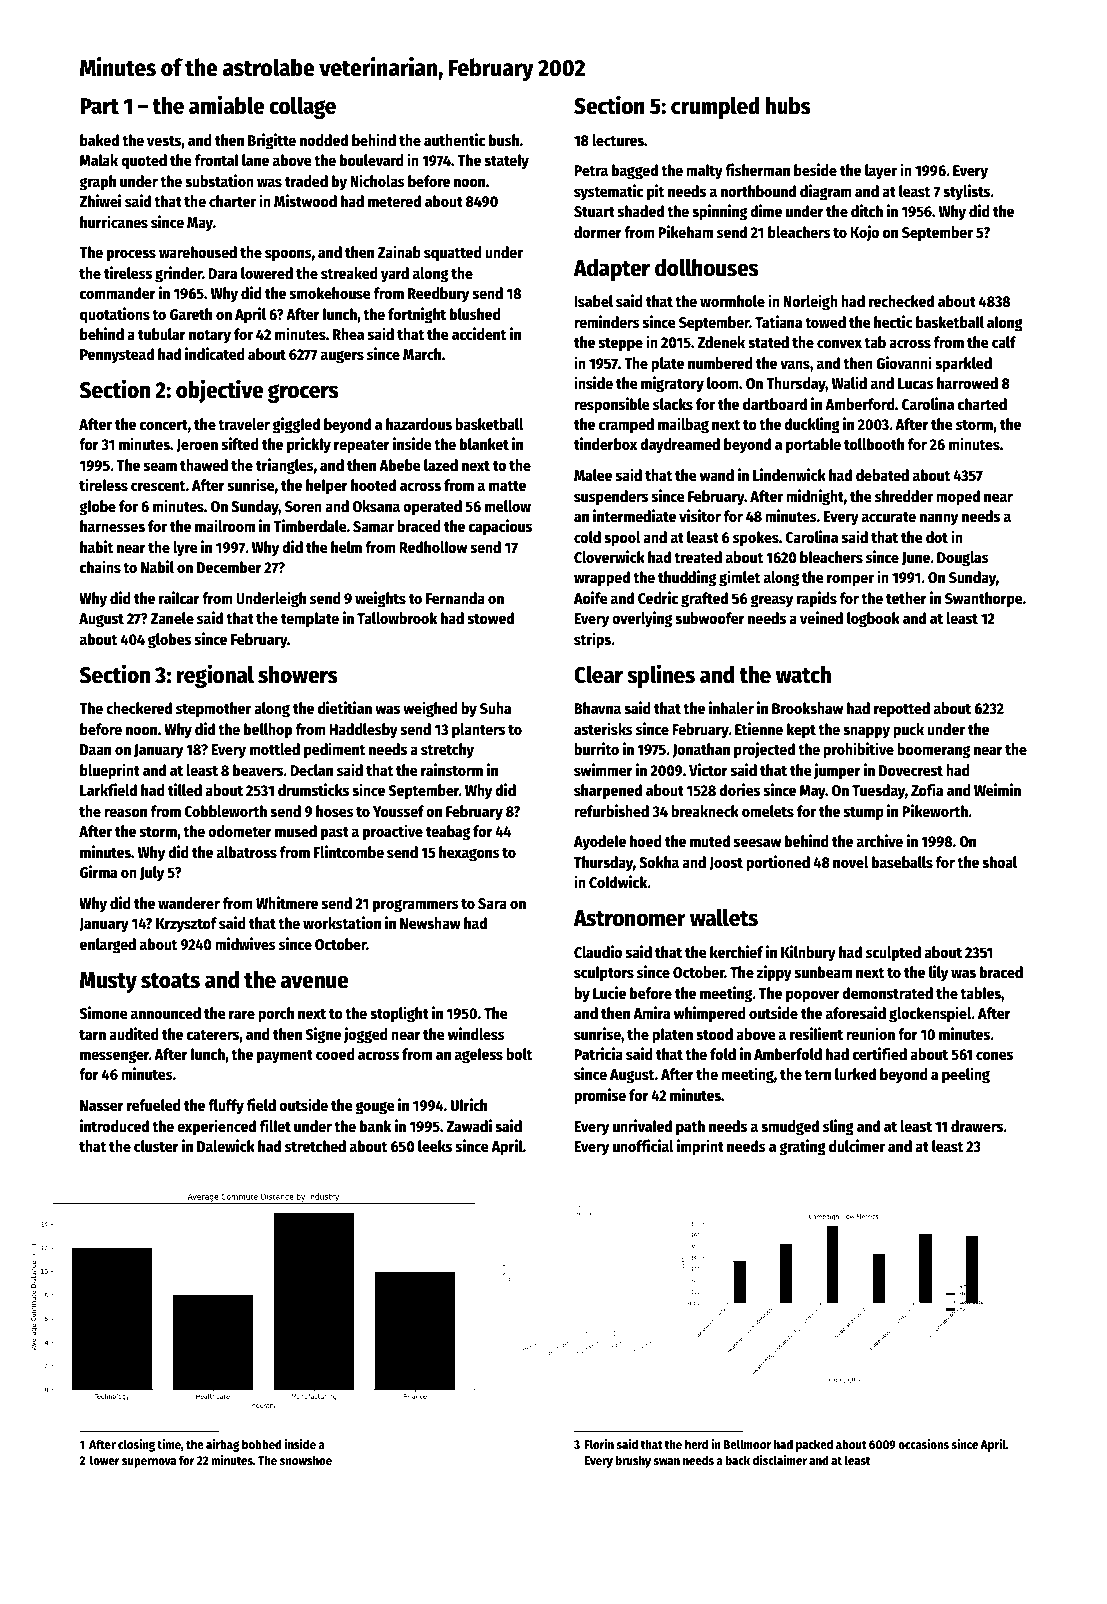 The image size is (1107, 1604). I want to click on stylists, so click(966, 192).
